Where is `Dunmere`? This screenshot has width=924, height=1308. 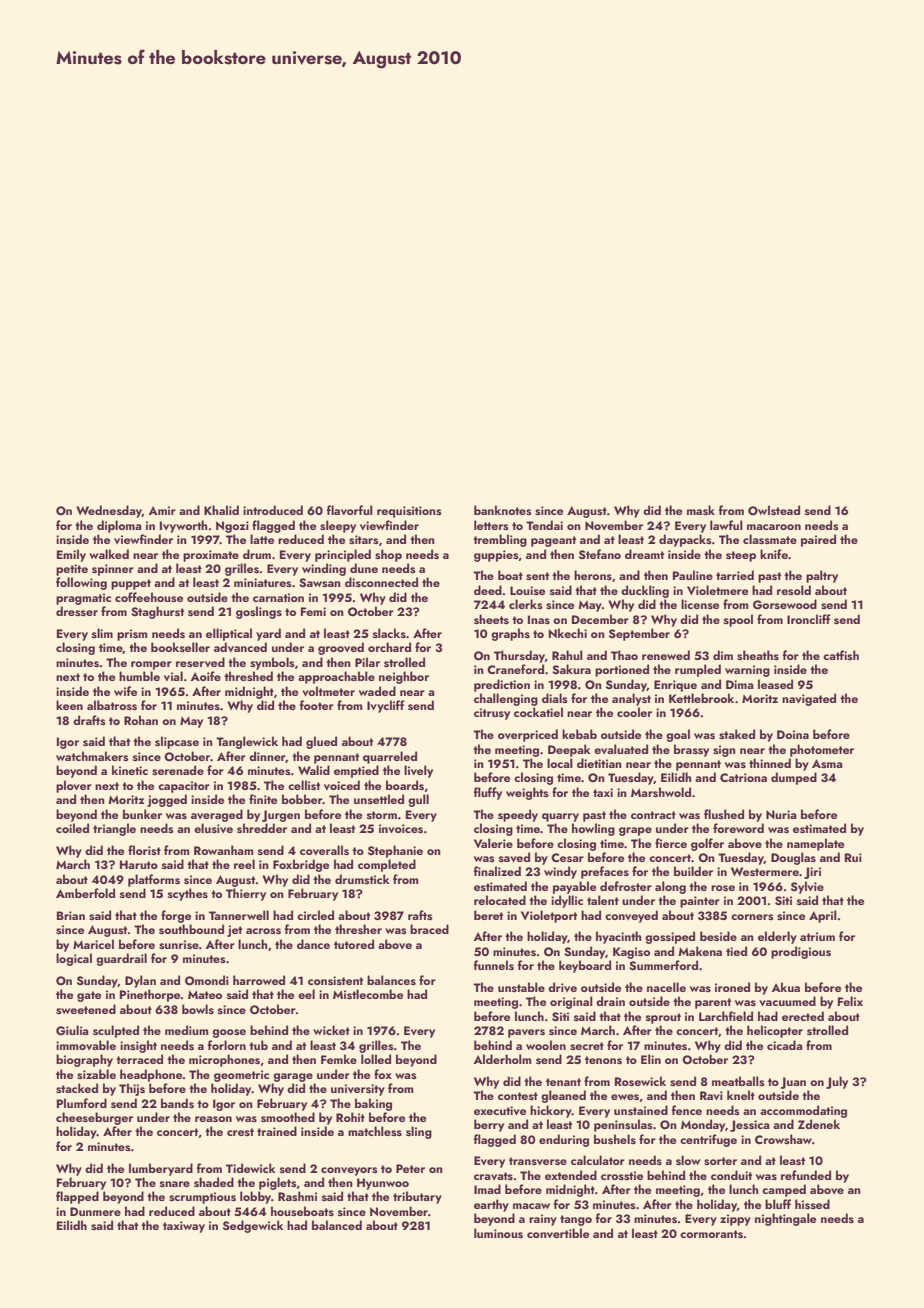 Dunmere is located at coordinates (95, 1211).
